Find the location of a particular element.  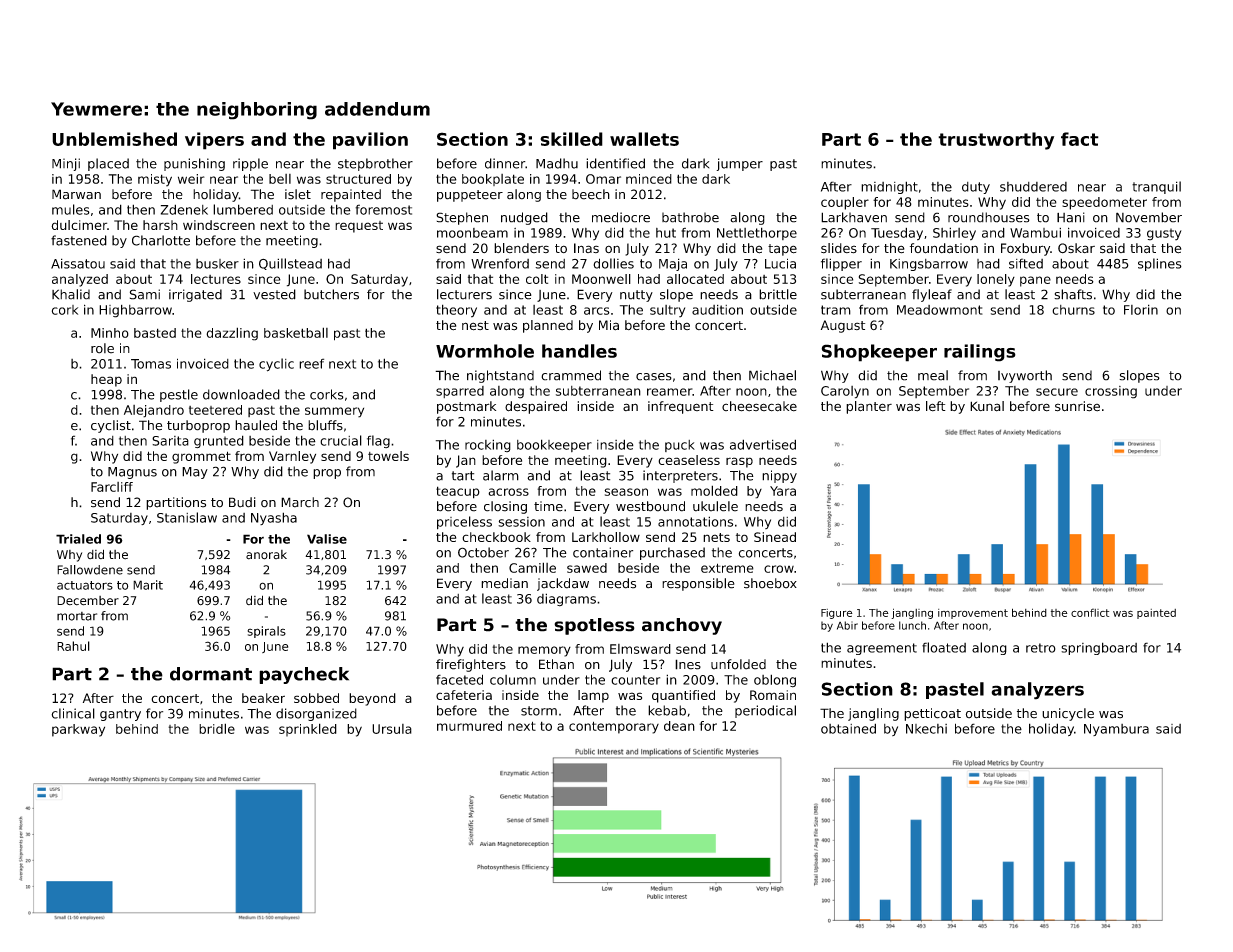

obtained is located at coordinates (848, 728).
